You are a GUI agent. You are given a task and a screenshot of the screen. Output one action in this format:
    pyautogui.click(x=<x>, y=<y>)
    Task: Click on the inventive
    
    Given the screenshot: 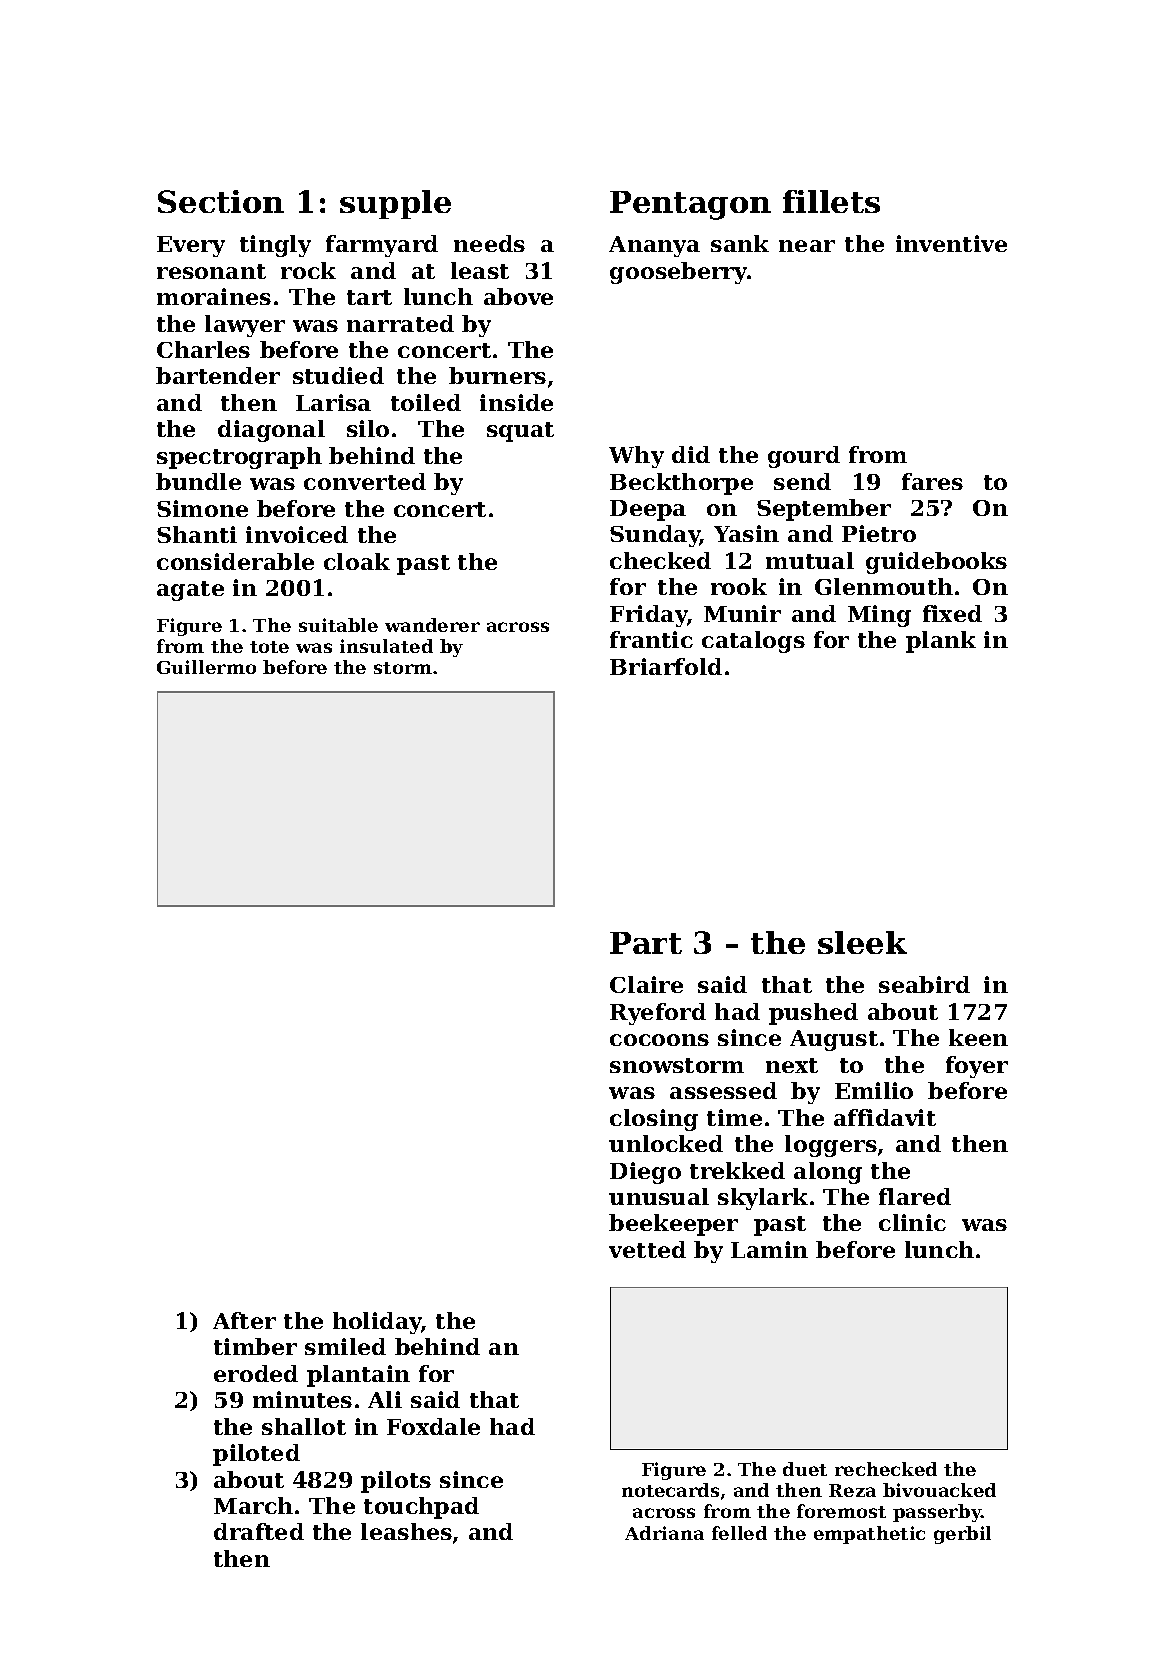 What is the action you would take?
    pyautogui.click(x=951, y=243)
